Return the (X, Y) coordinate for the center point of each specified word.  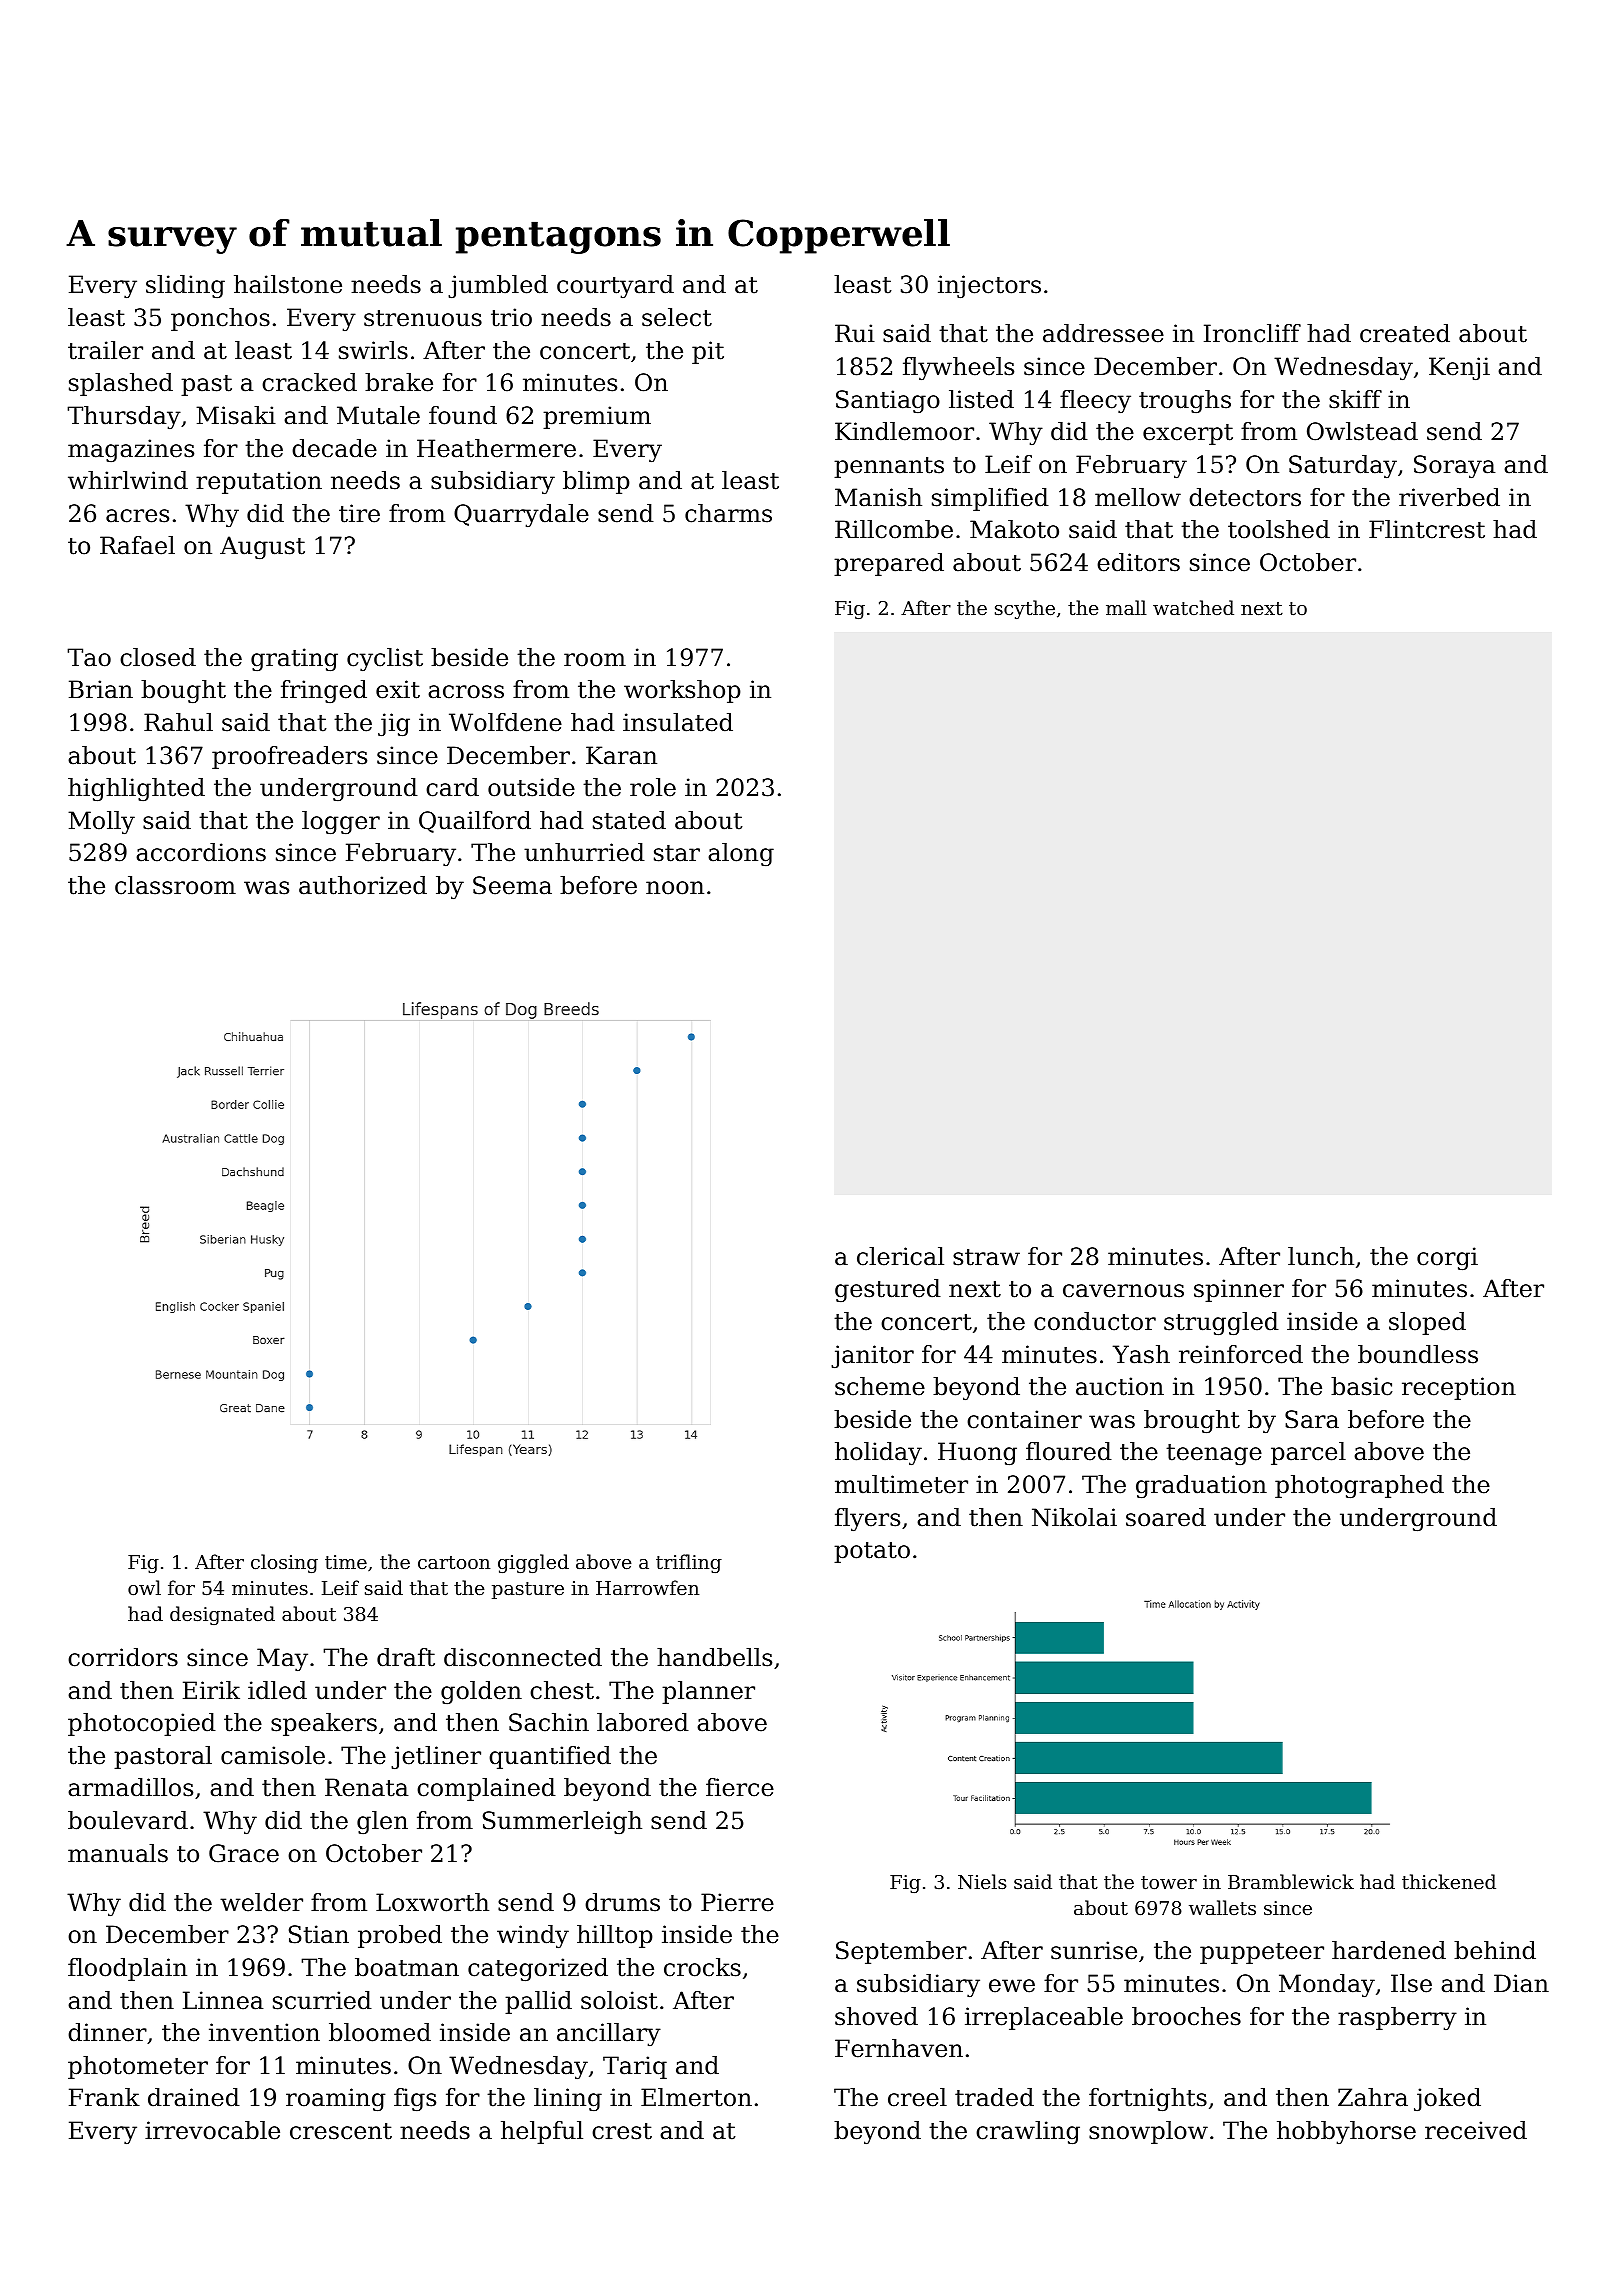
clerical (900, 1256)
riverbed (1449, 497)
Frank (104, 2097)
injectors (989, 287)
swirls (373, 350)
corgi (1447, 1259)
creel (917, 2097)
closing (284, 1563)
